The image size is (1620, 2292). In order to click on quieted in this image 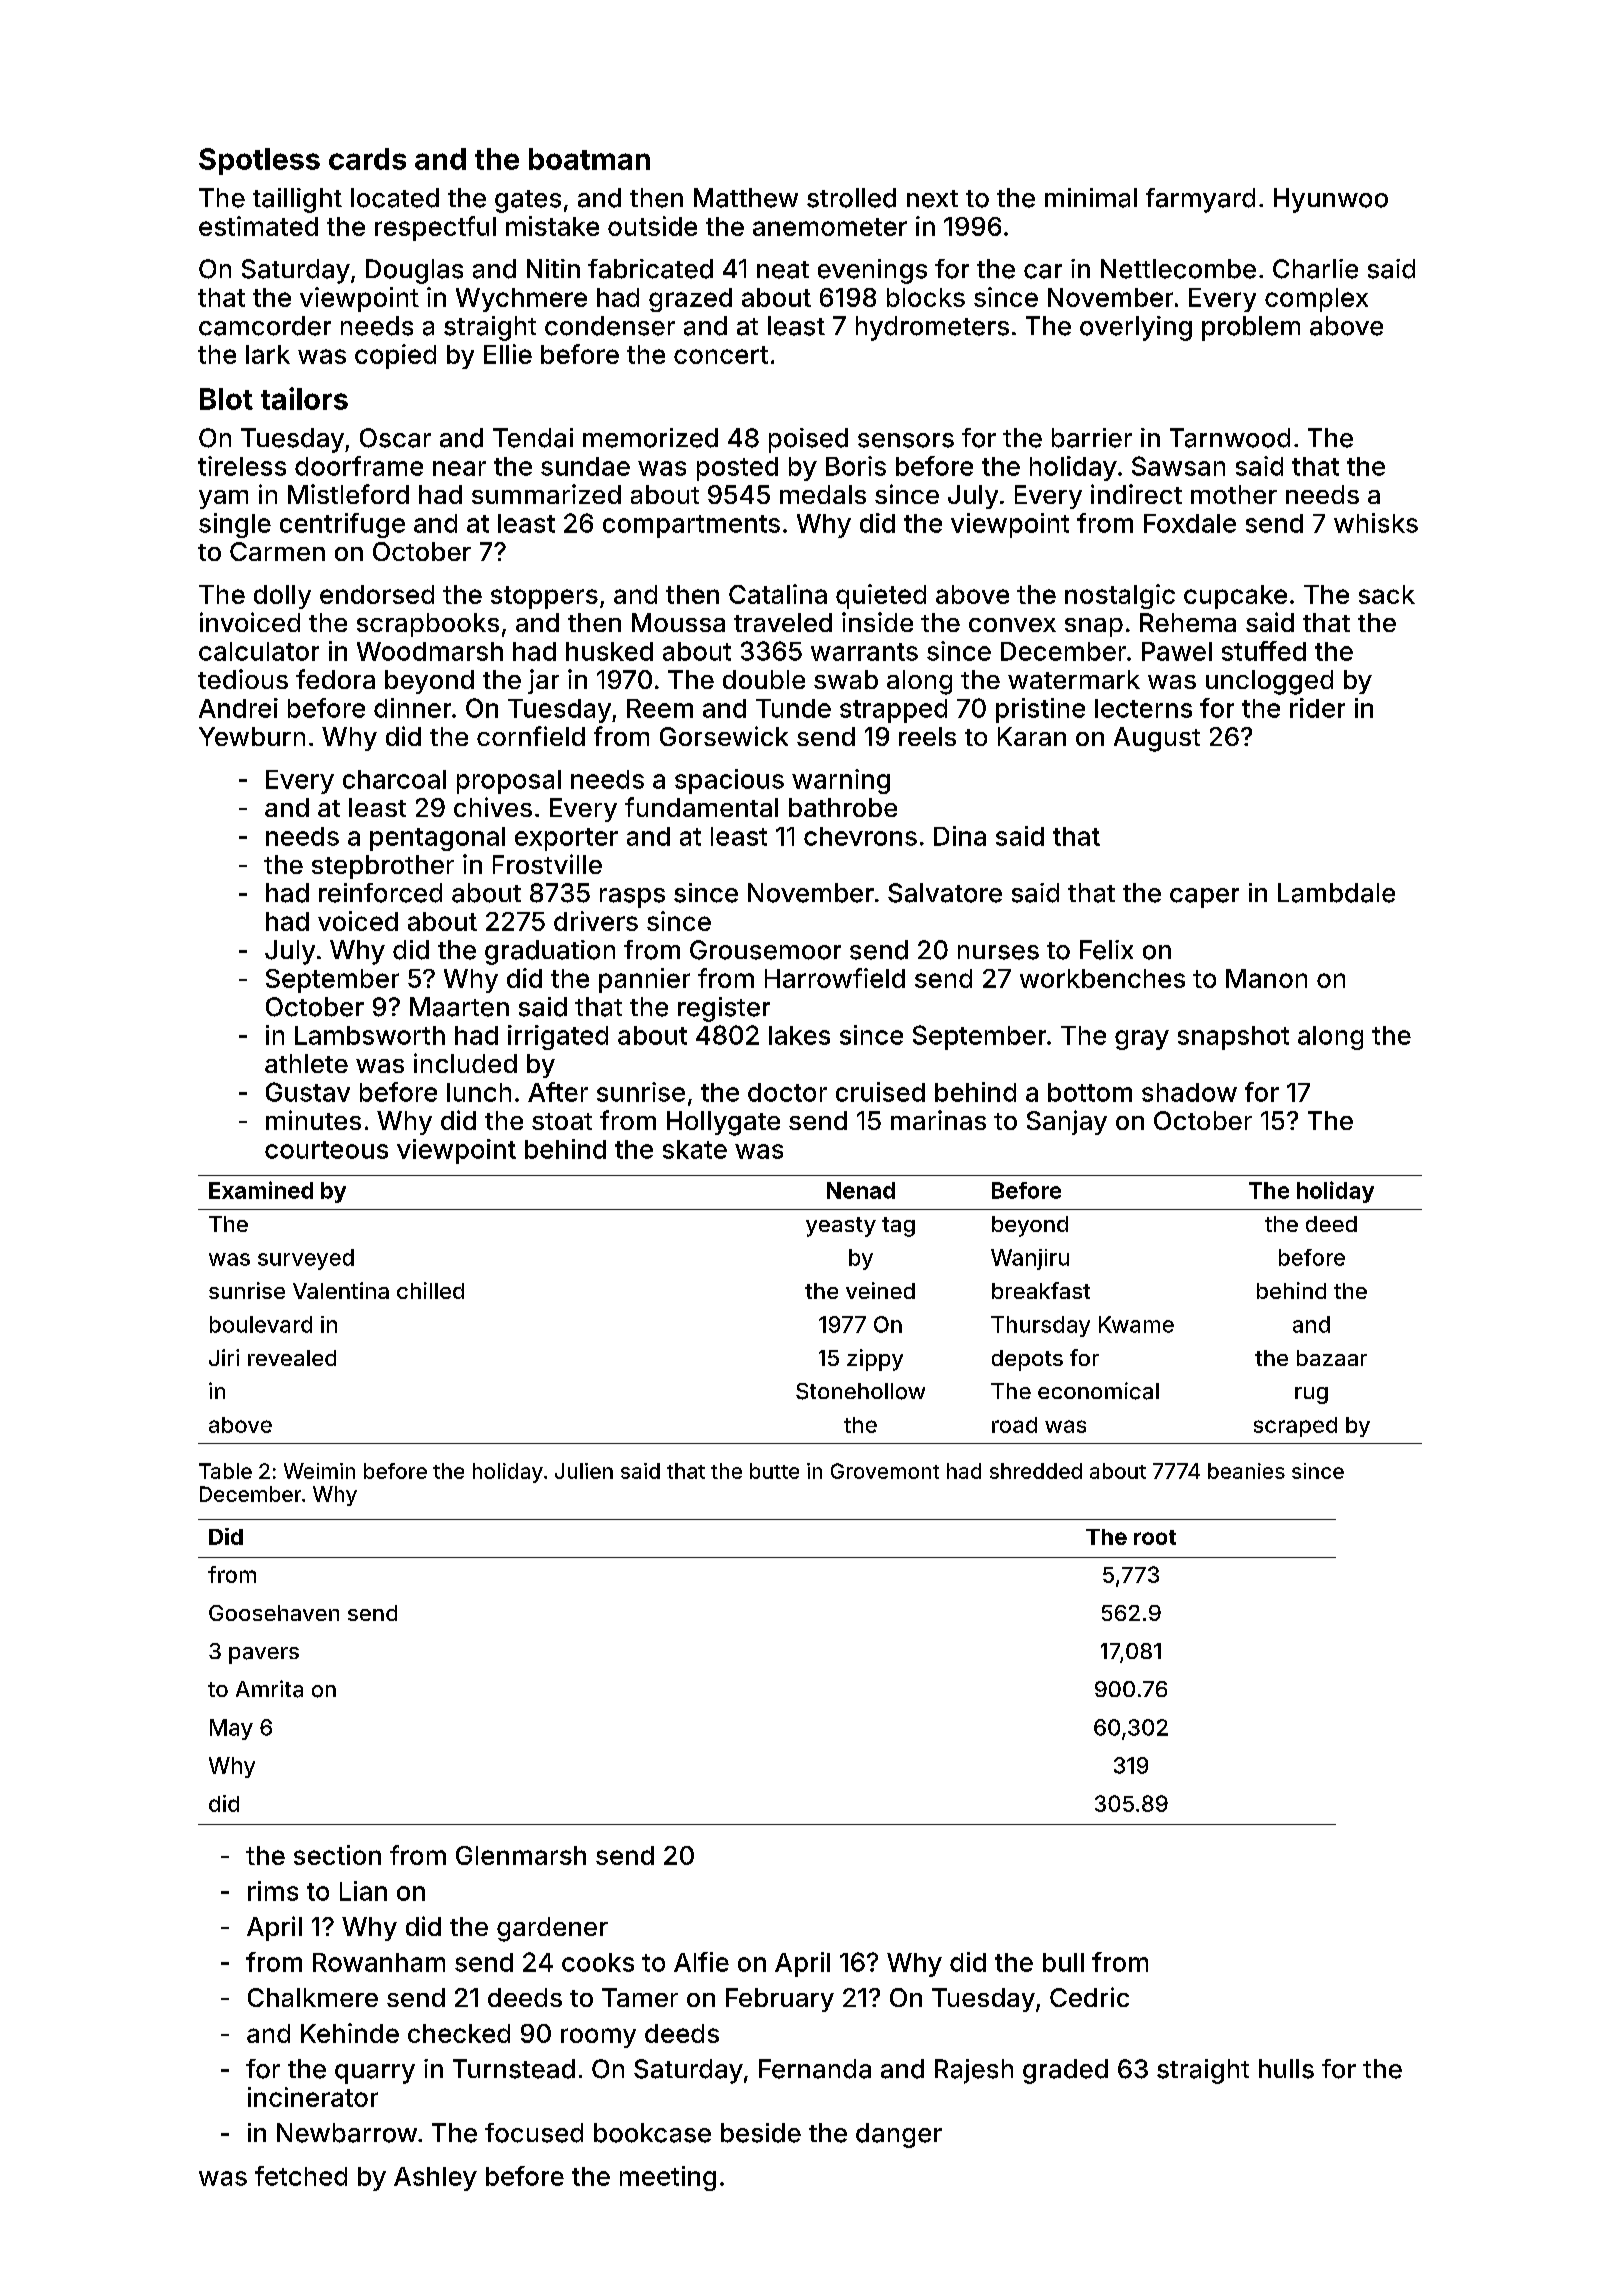, I will do `click(881, 596)`.
